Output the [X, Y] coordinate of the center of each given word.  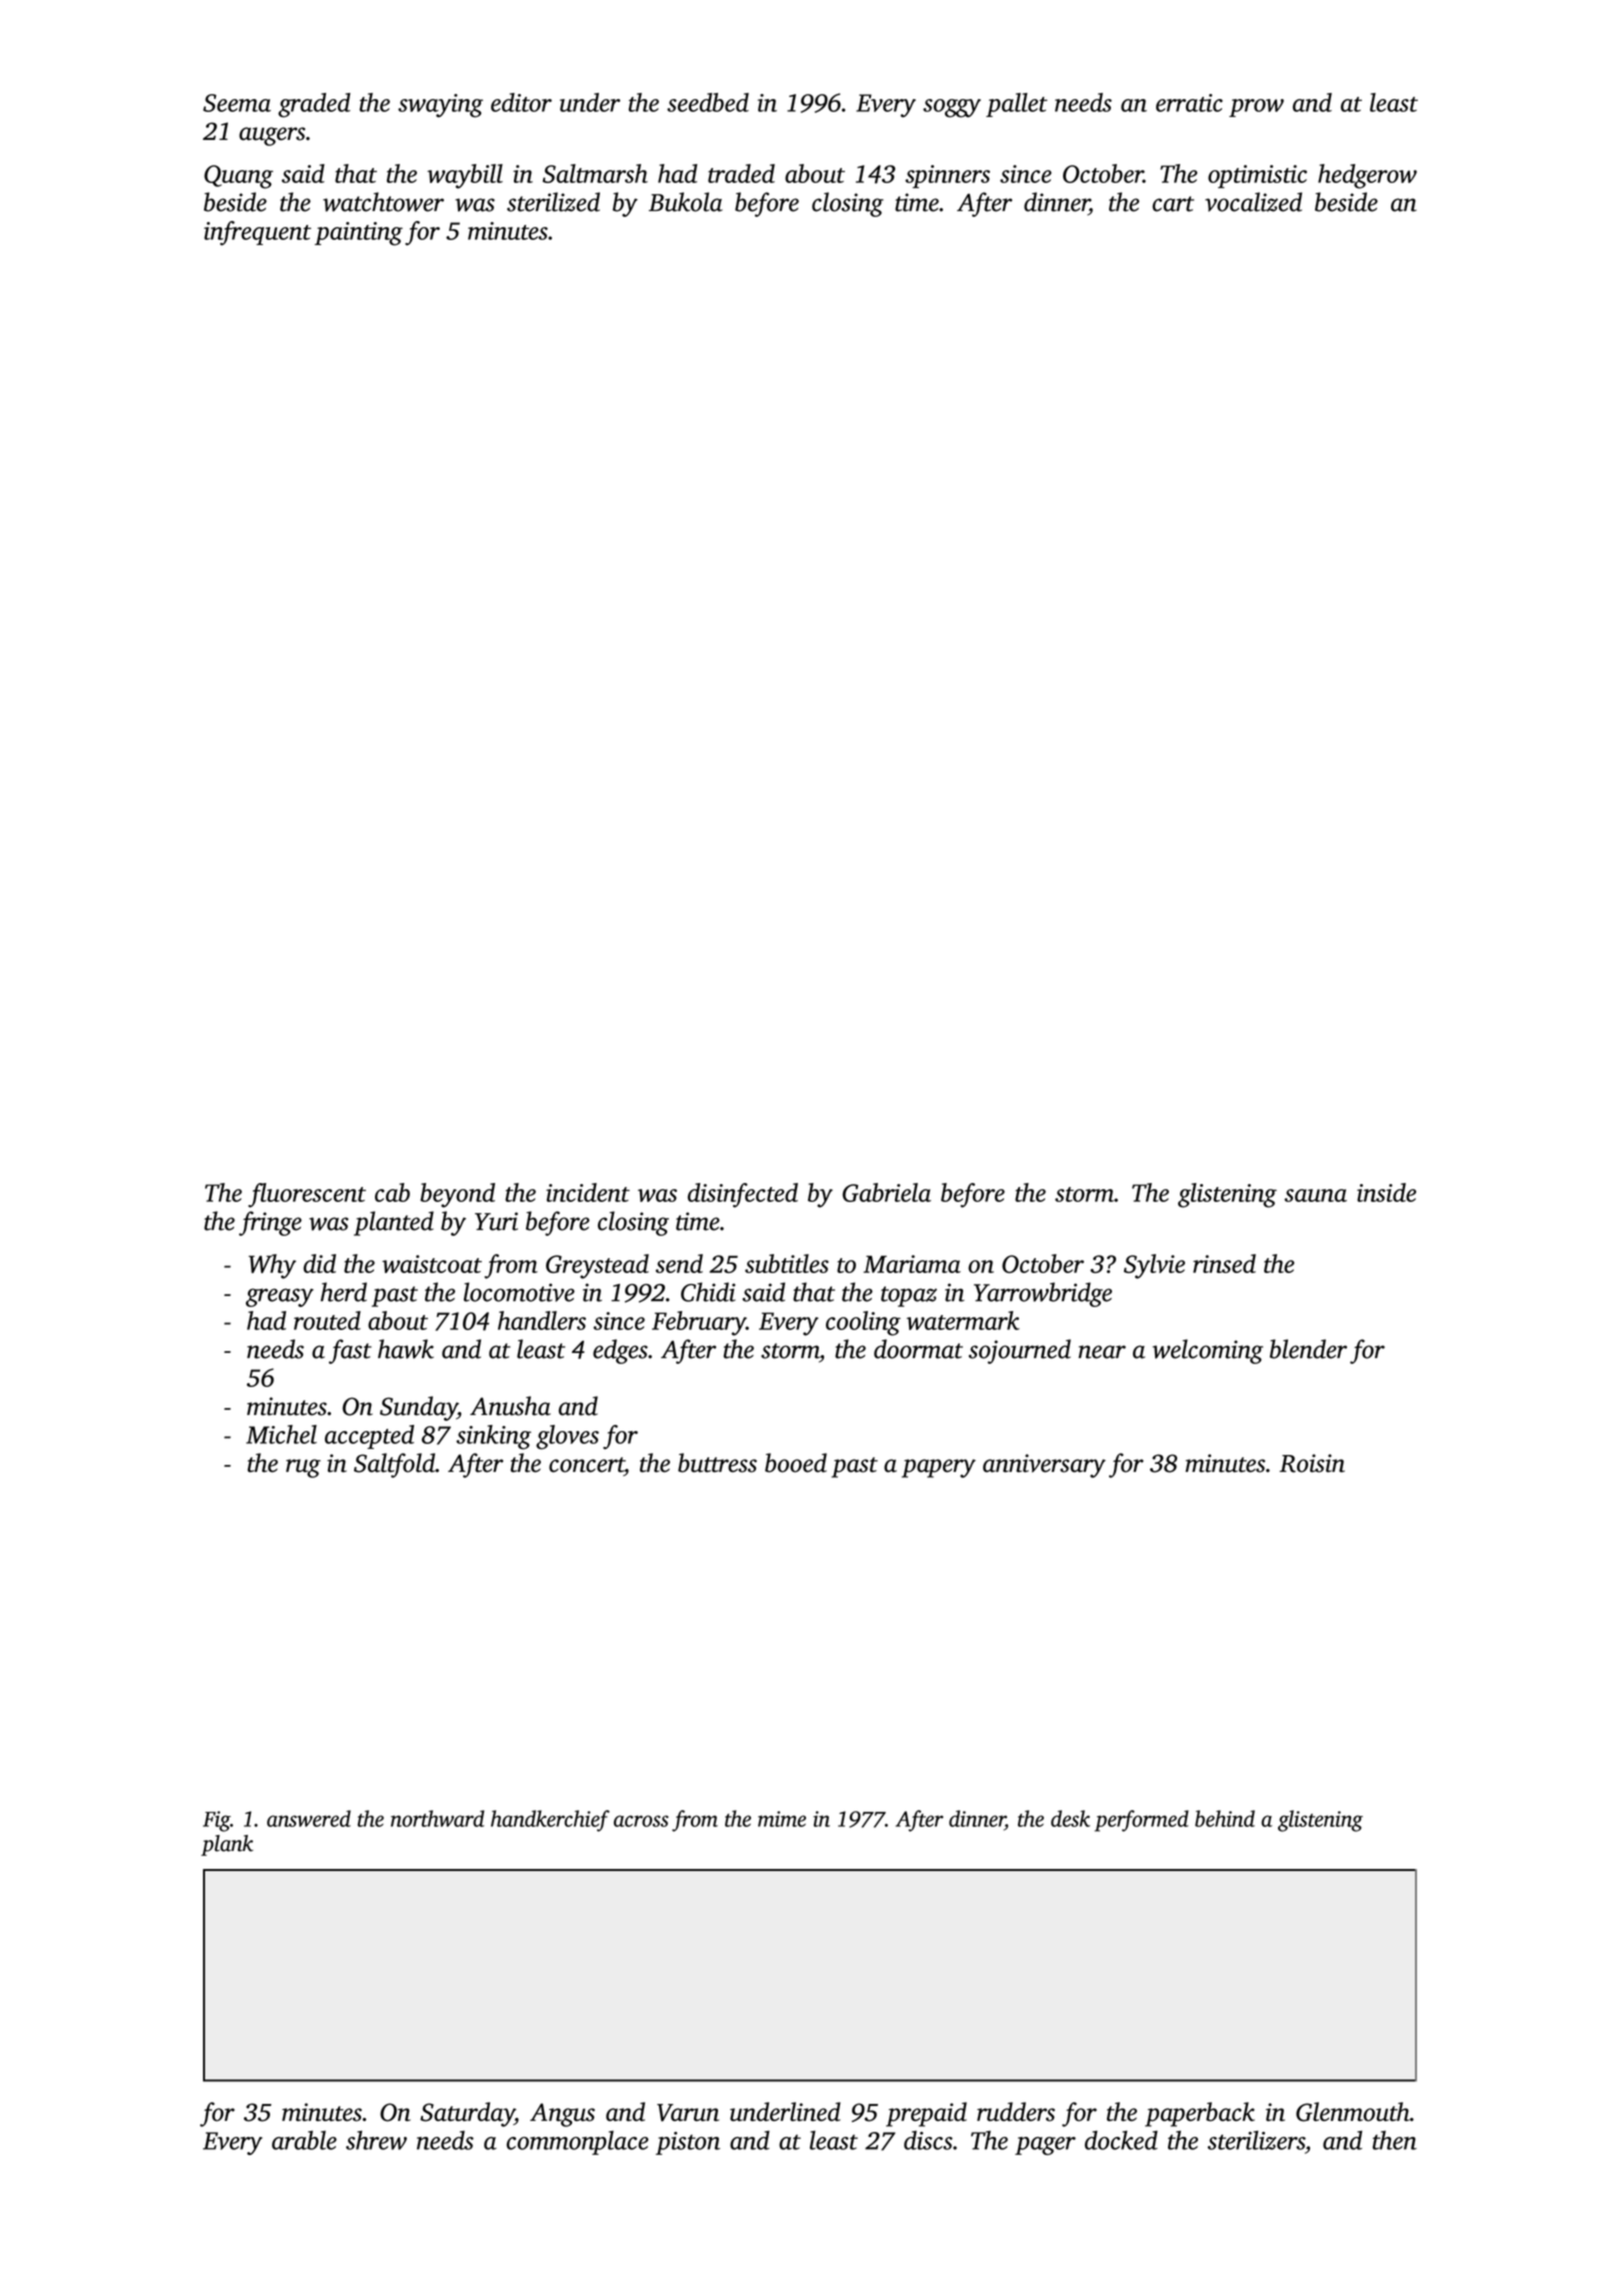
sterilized [553, 202]
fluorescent [307, 1195]
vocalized [1253, 202]
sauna [1315, 1195]
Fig [216, 1821]
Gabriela [886, 1192]
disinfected [743, 1195]
